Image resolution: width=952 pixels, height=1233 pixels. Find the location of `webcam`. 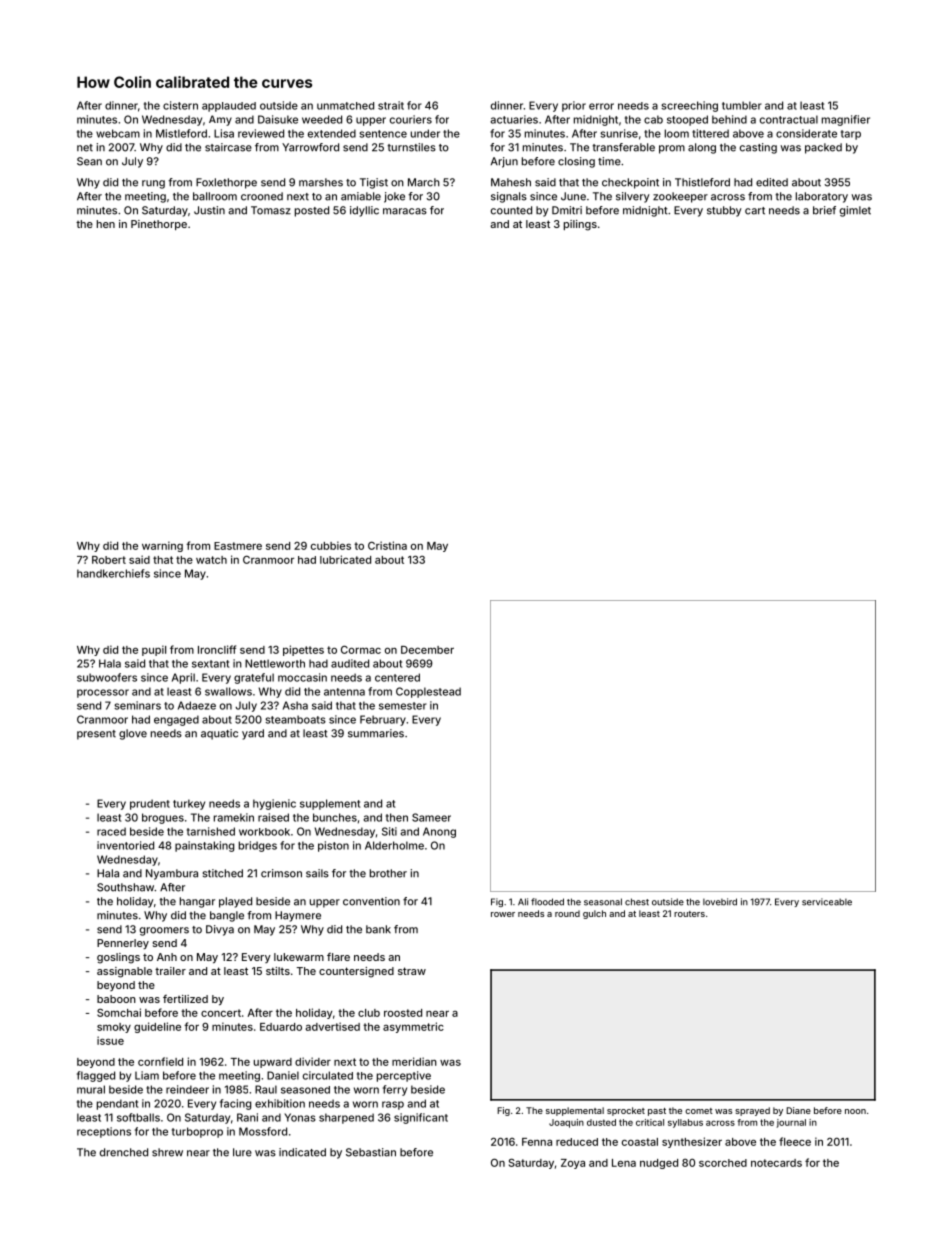

webcam is located at coordinates (118, 133).
